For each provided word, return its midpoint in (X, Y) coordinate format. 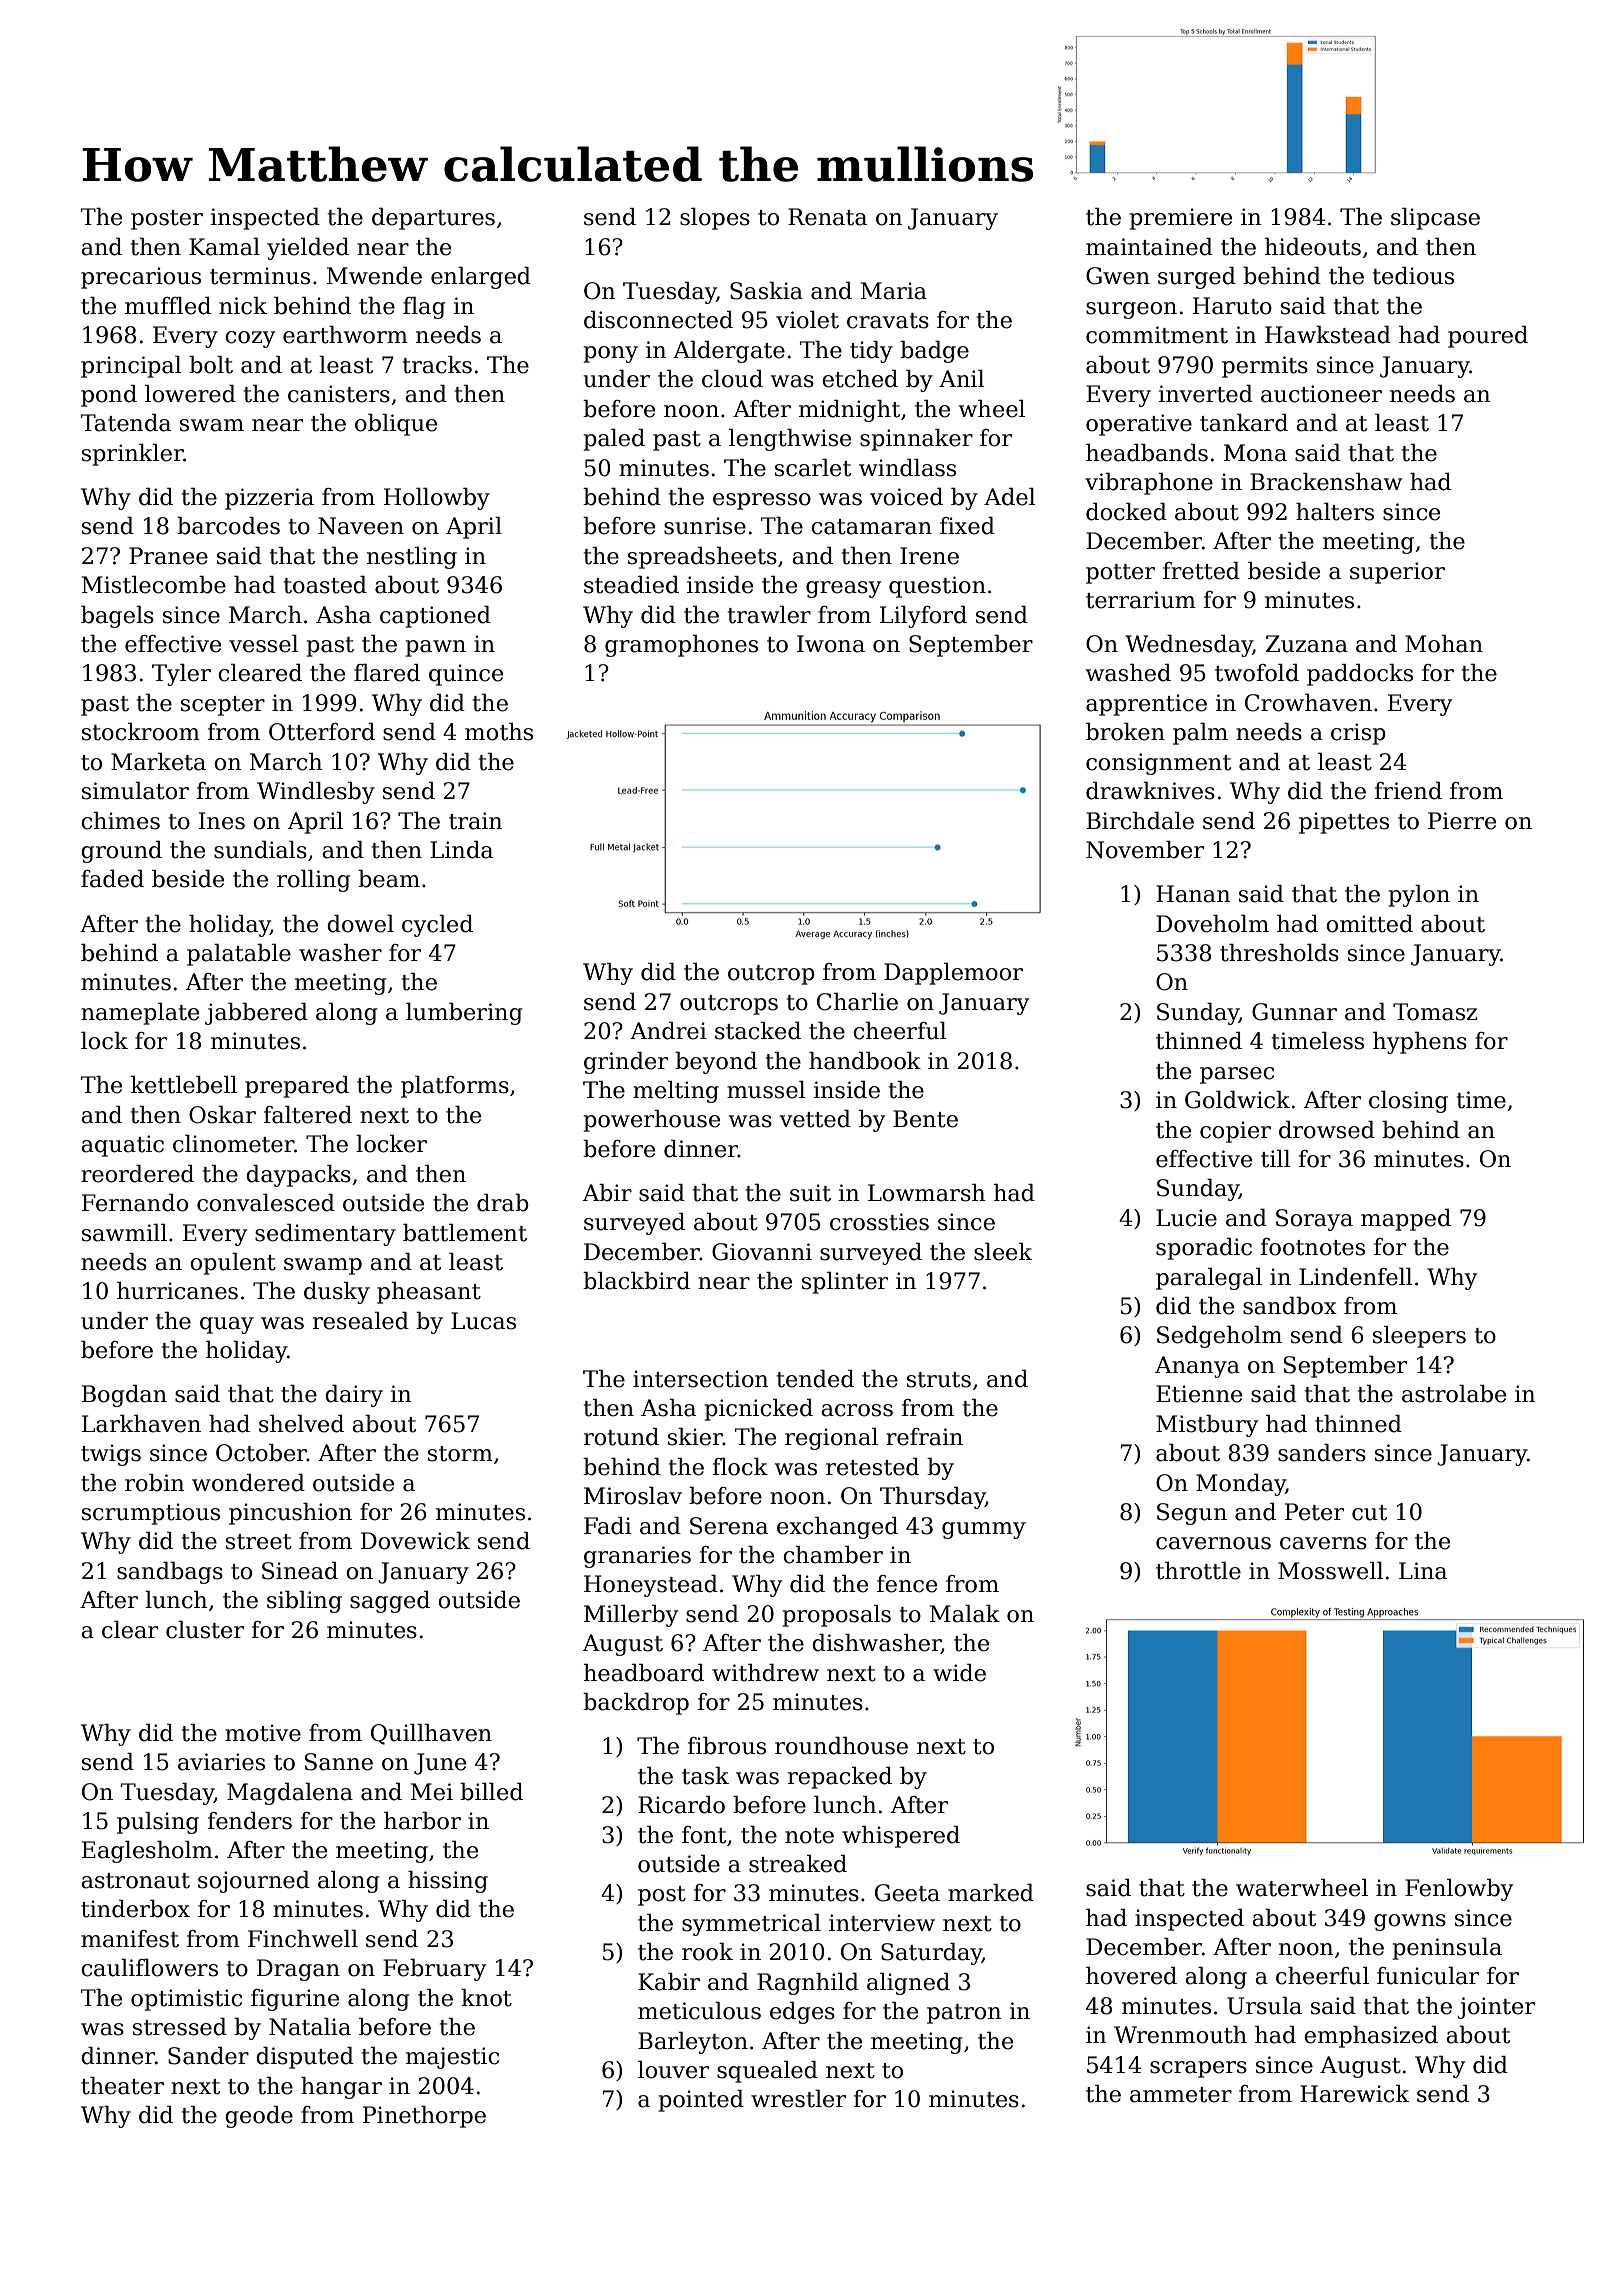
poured (1488, 337)
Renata (827, 217)
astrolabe (1454, 1394)
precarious (141, 278)
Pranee (168, 556)
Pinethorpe (424, 2117)
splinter (845, 1283)
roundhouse (841, 1746)
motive (263, 1733)
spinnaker (916, 440)
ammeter (1181, 2095)
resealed (361, 1321)
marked (991, 1893)
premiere (1181, 219)
